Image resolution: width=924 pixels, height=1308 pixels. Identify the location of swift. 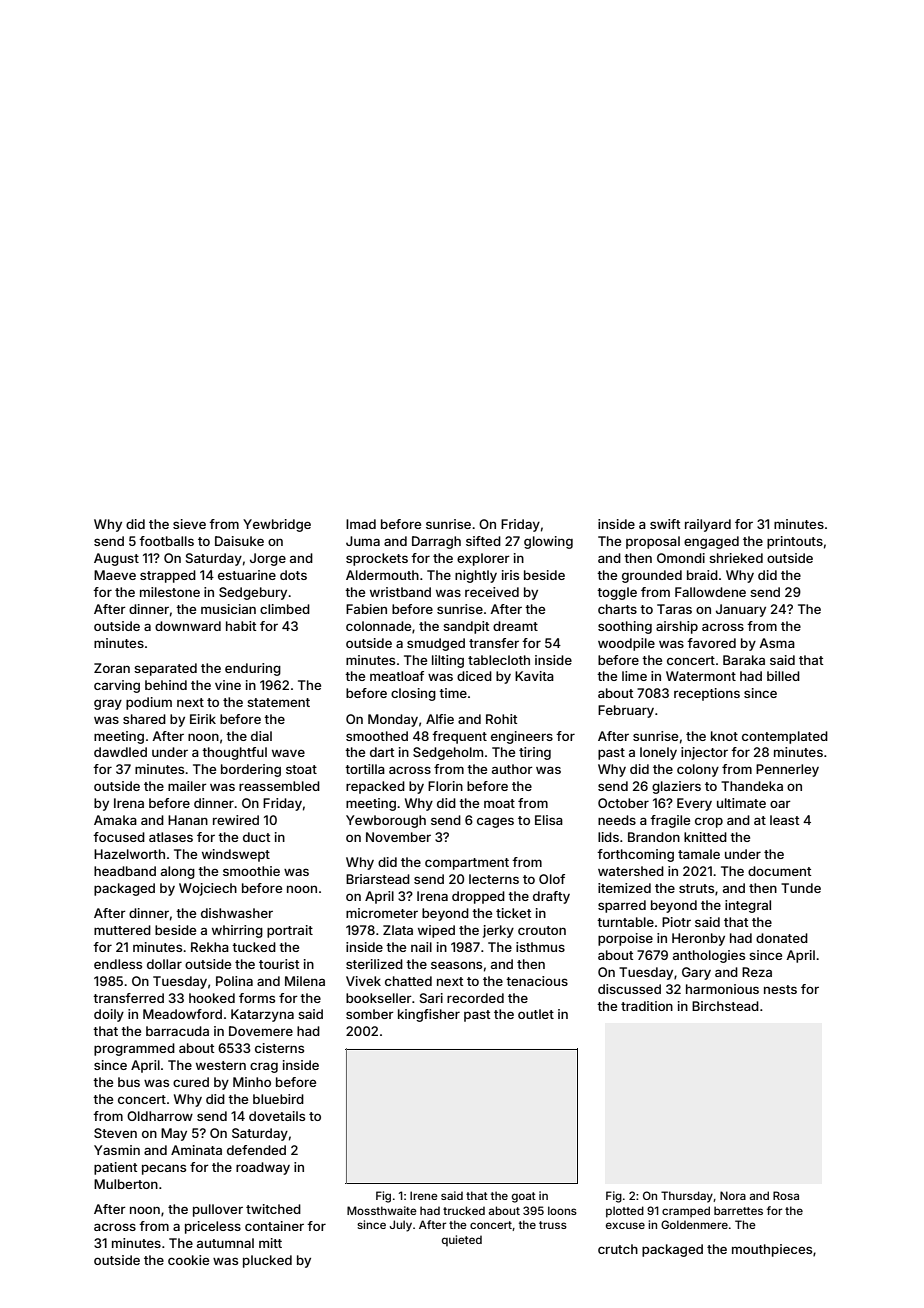
(665, 524).
